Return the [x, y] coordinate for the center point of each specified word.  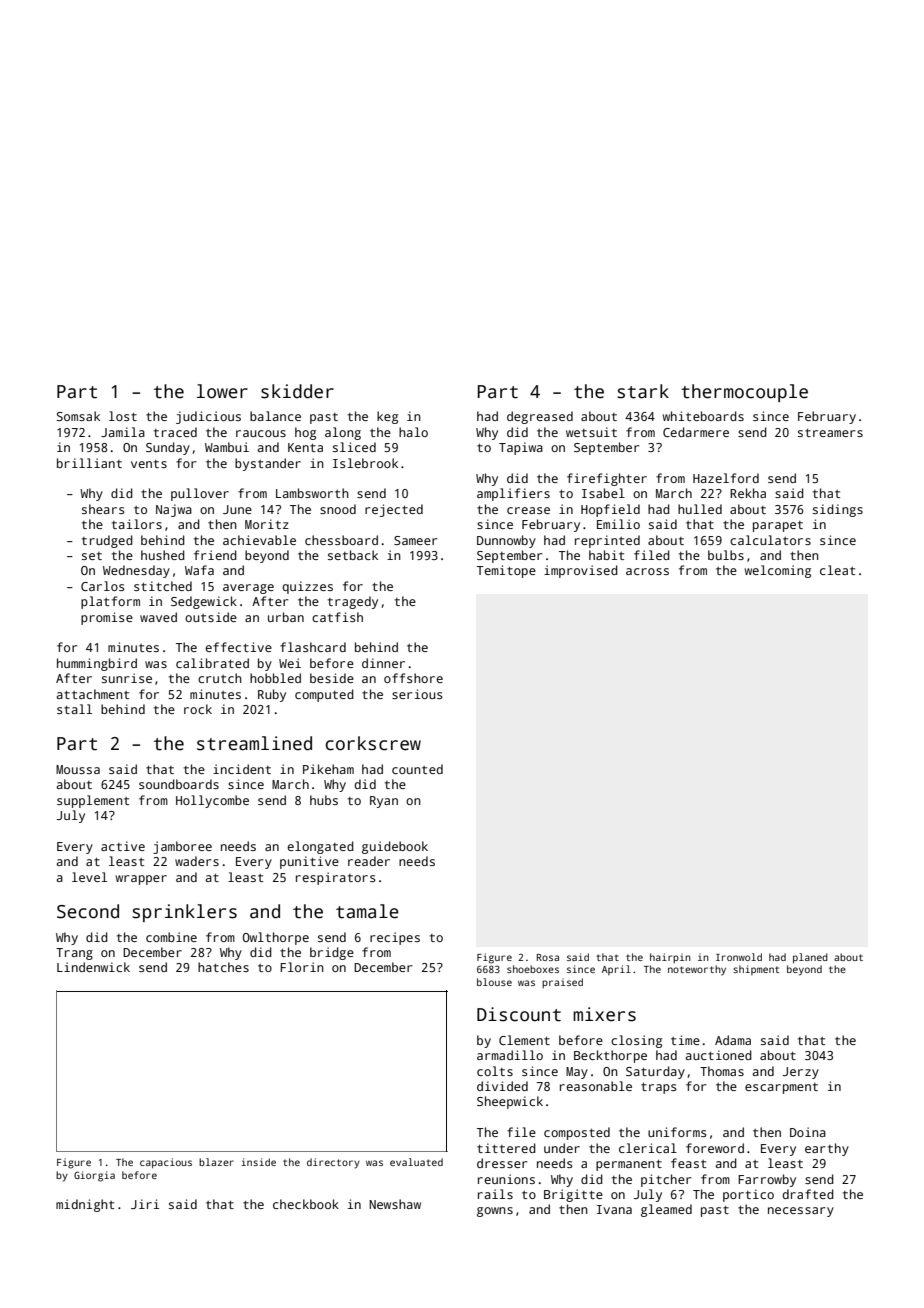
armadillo [510, 1055]
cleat [837, 570]
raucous [261, 433]
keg [387, 417]
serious [417, 694]
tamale [367, 911]
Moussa [78, 769]
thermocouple [744, 393]
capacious [166, 1163]
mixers [604, 1014]
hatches [223, 967]
